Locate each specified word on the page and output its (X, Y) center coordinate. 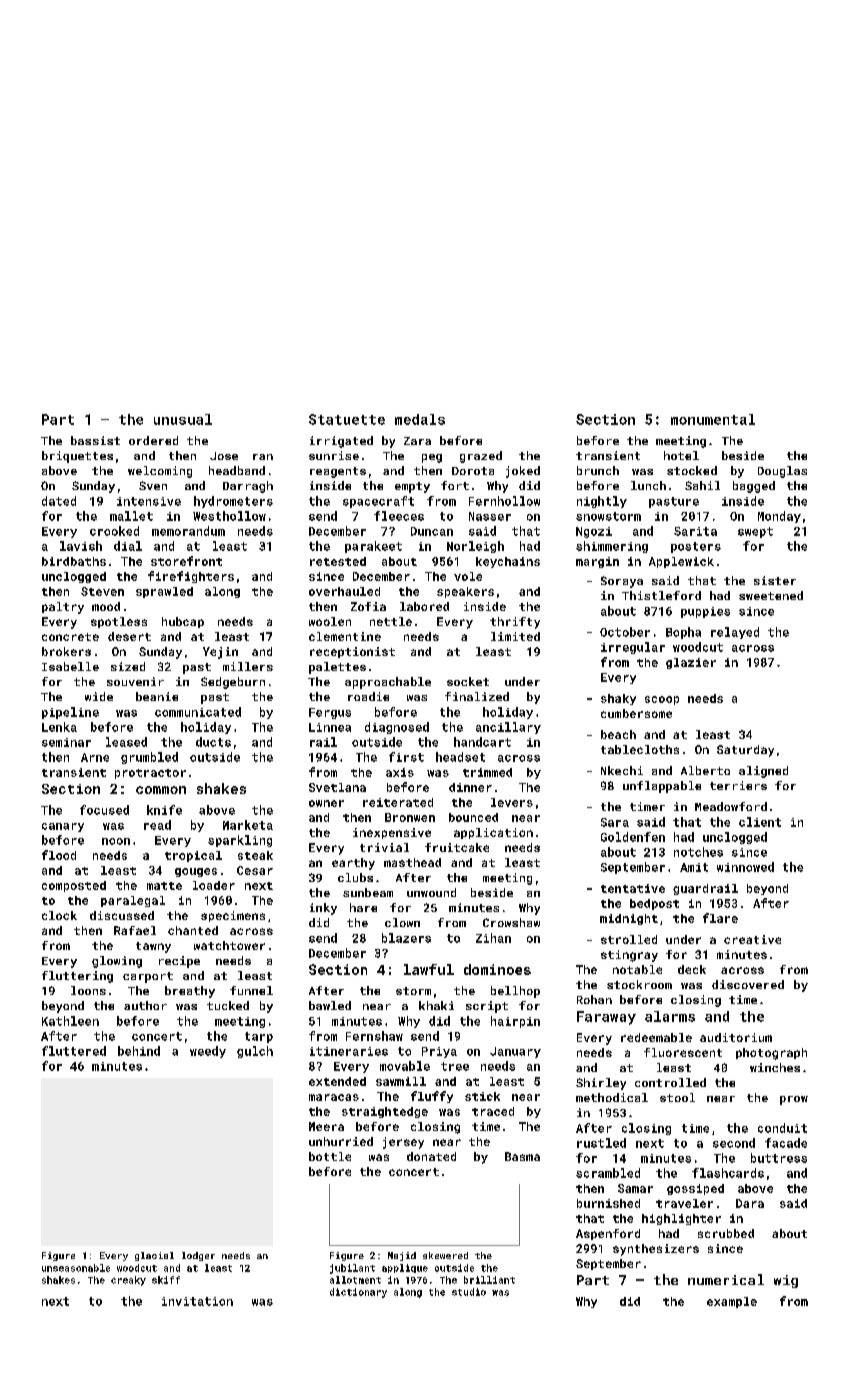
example (732, 1302)
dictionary (358, 1293)
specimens (233, 916)
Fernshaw (374, 1036)
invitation (197, 1301)
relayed (735, 633)
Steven (102, 591)
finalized (477, 696)
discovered (748, 984)
